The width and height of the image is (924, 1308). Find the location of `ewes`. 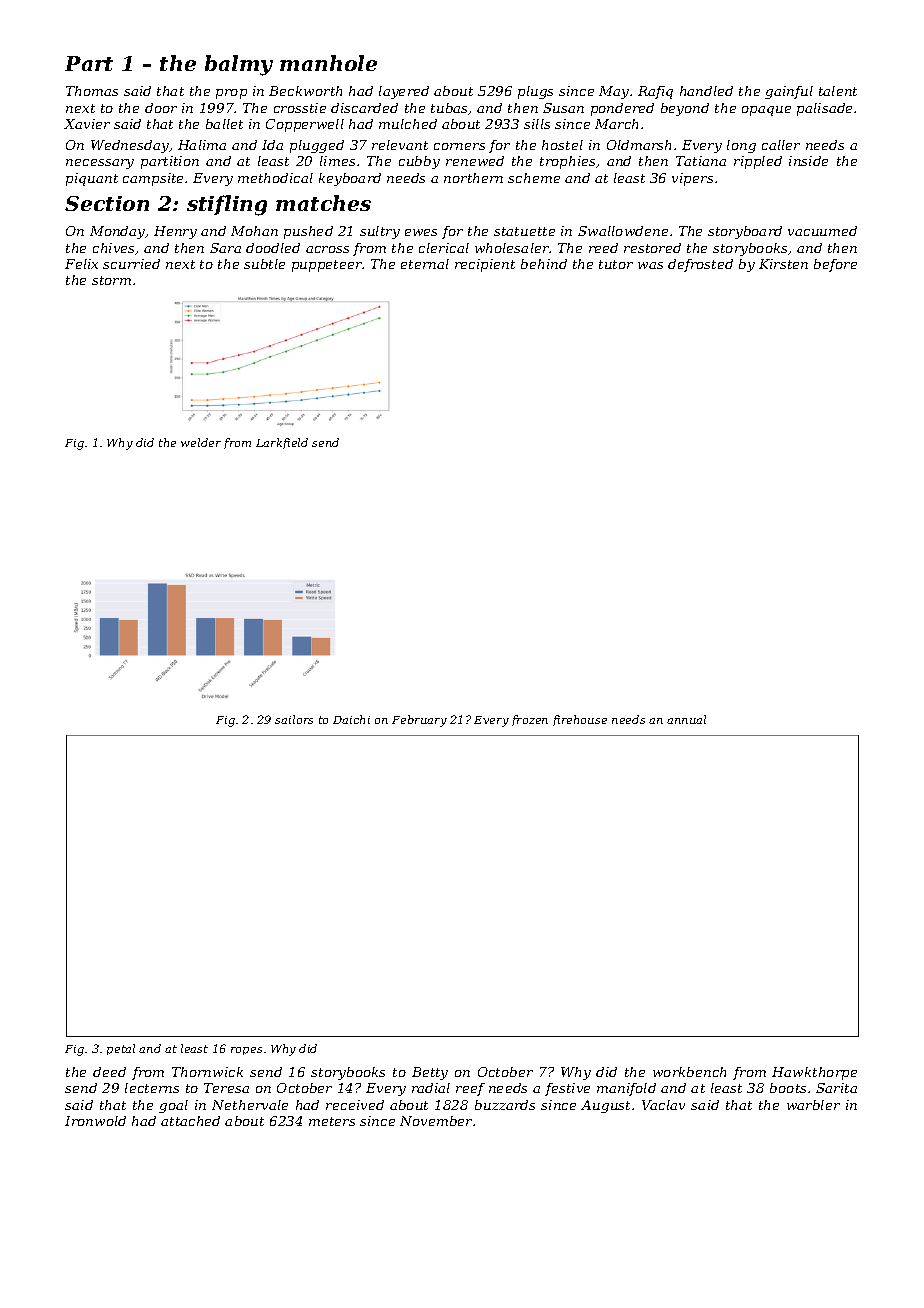

ewes is located at coordinates (421, 232).
